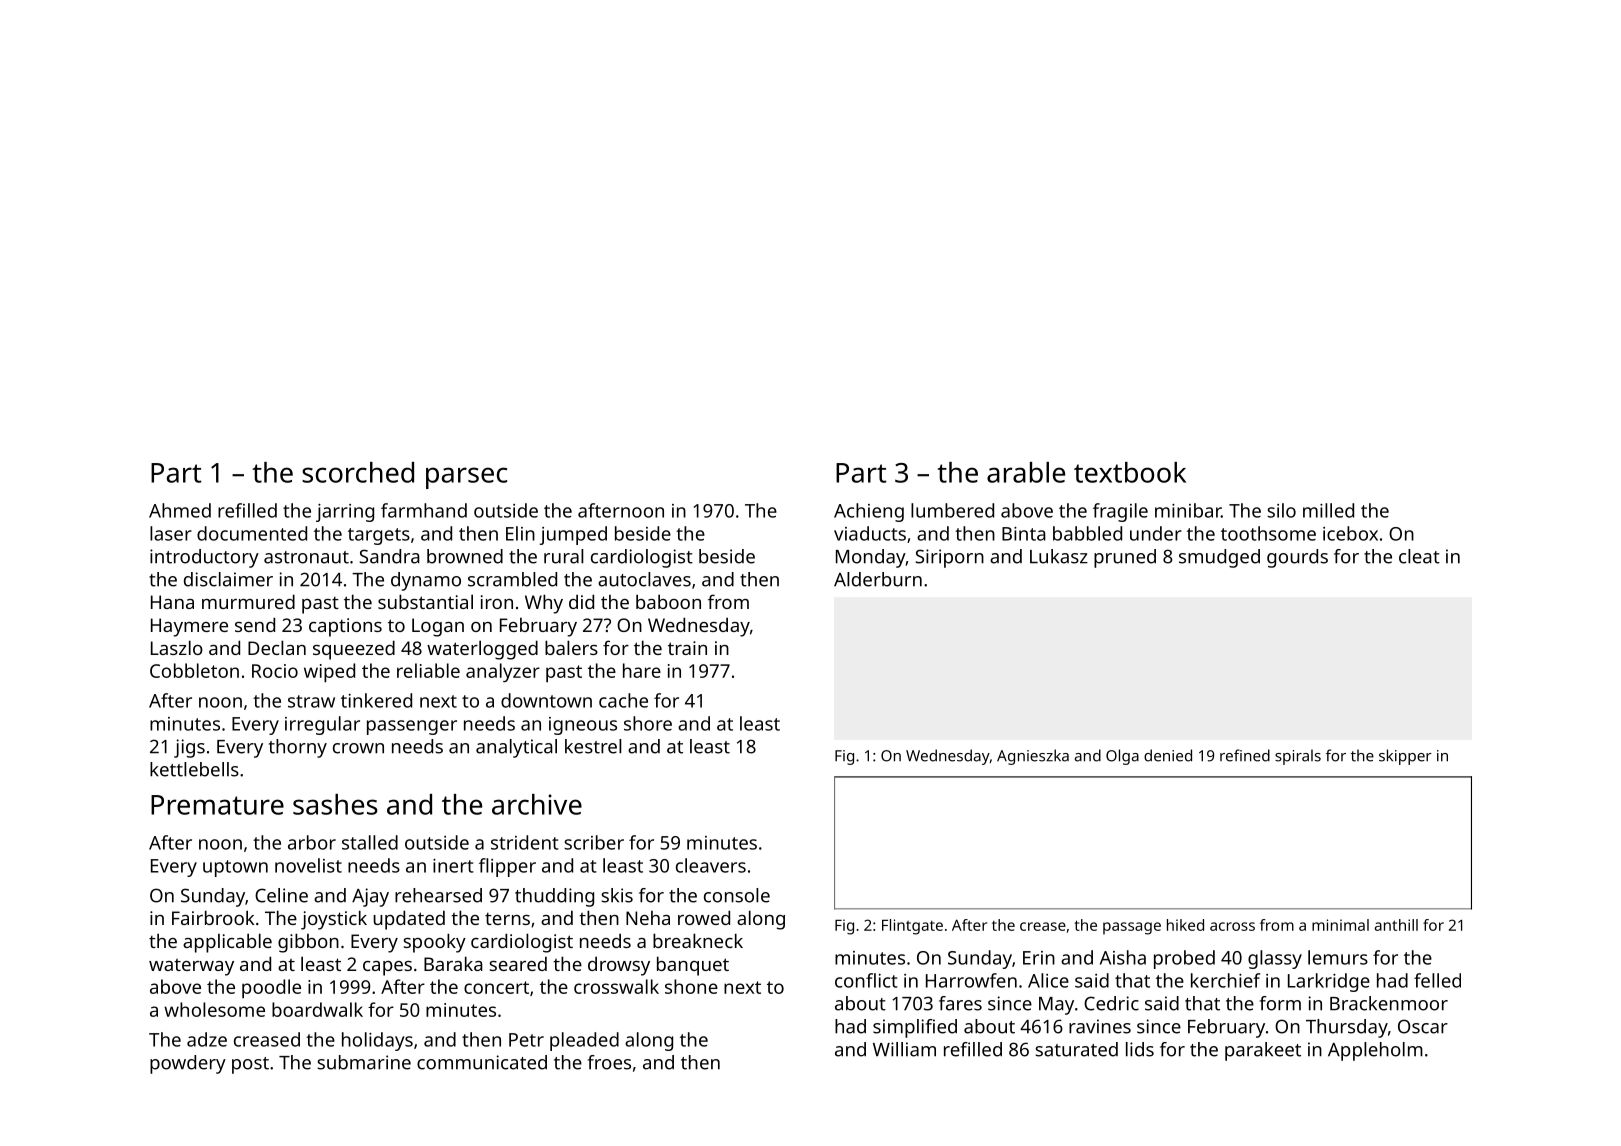 This image has height=1146, width=1621. What do you see at coordinates (1297, 558) in the image?
I see `gourds` at bounding box center [1297, 558].
